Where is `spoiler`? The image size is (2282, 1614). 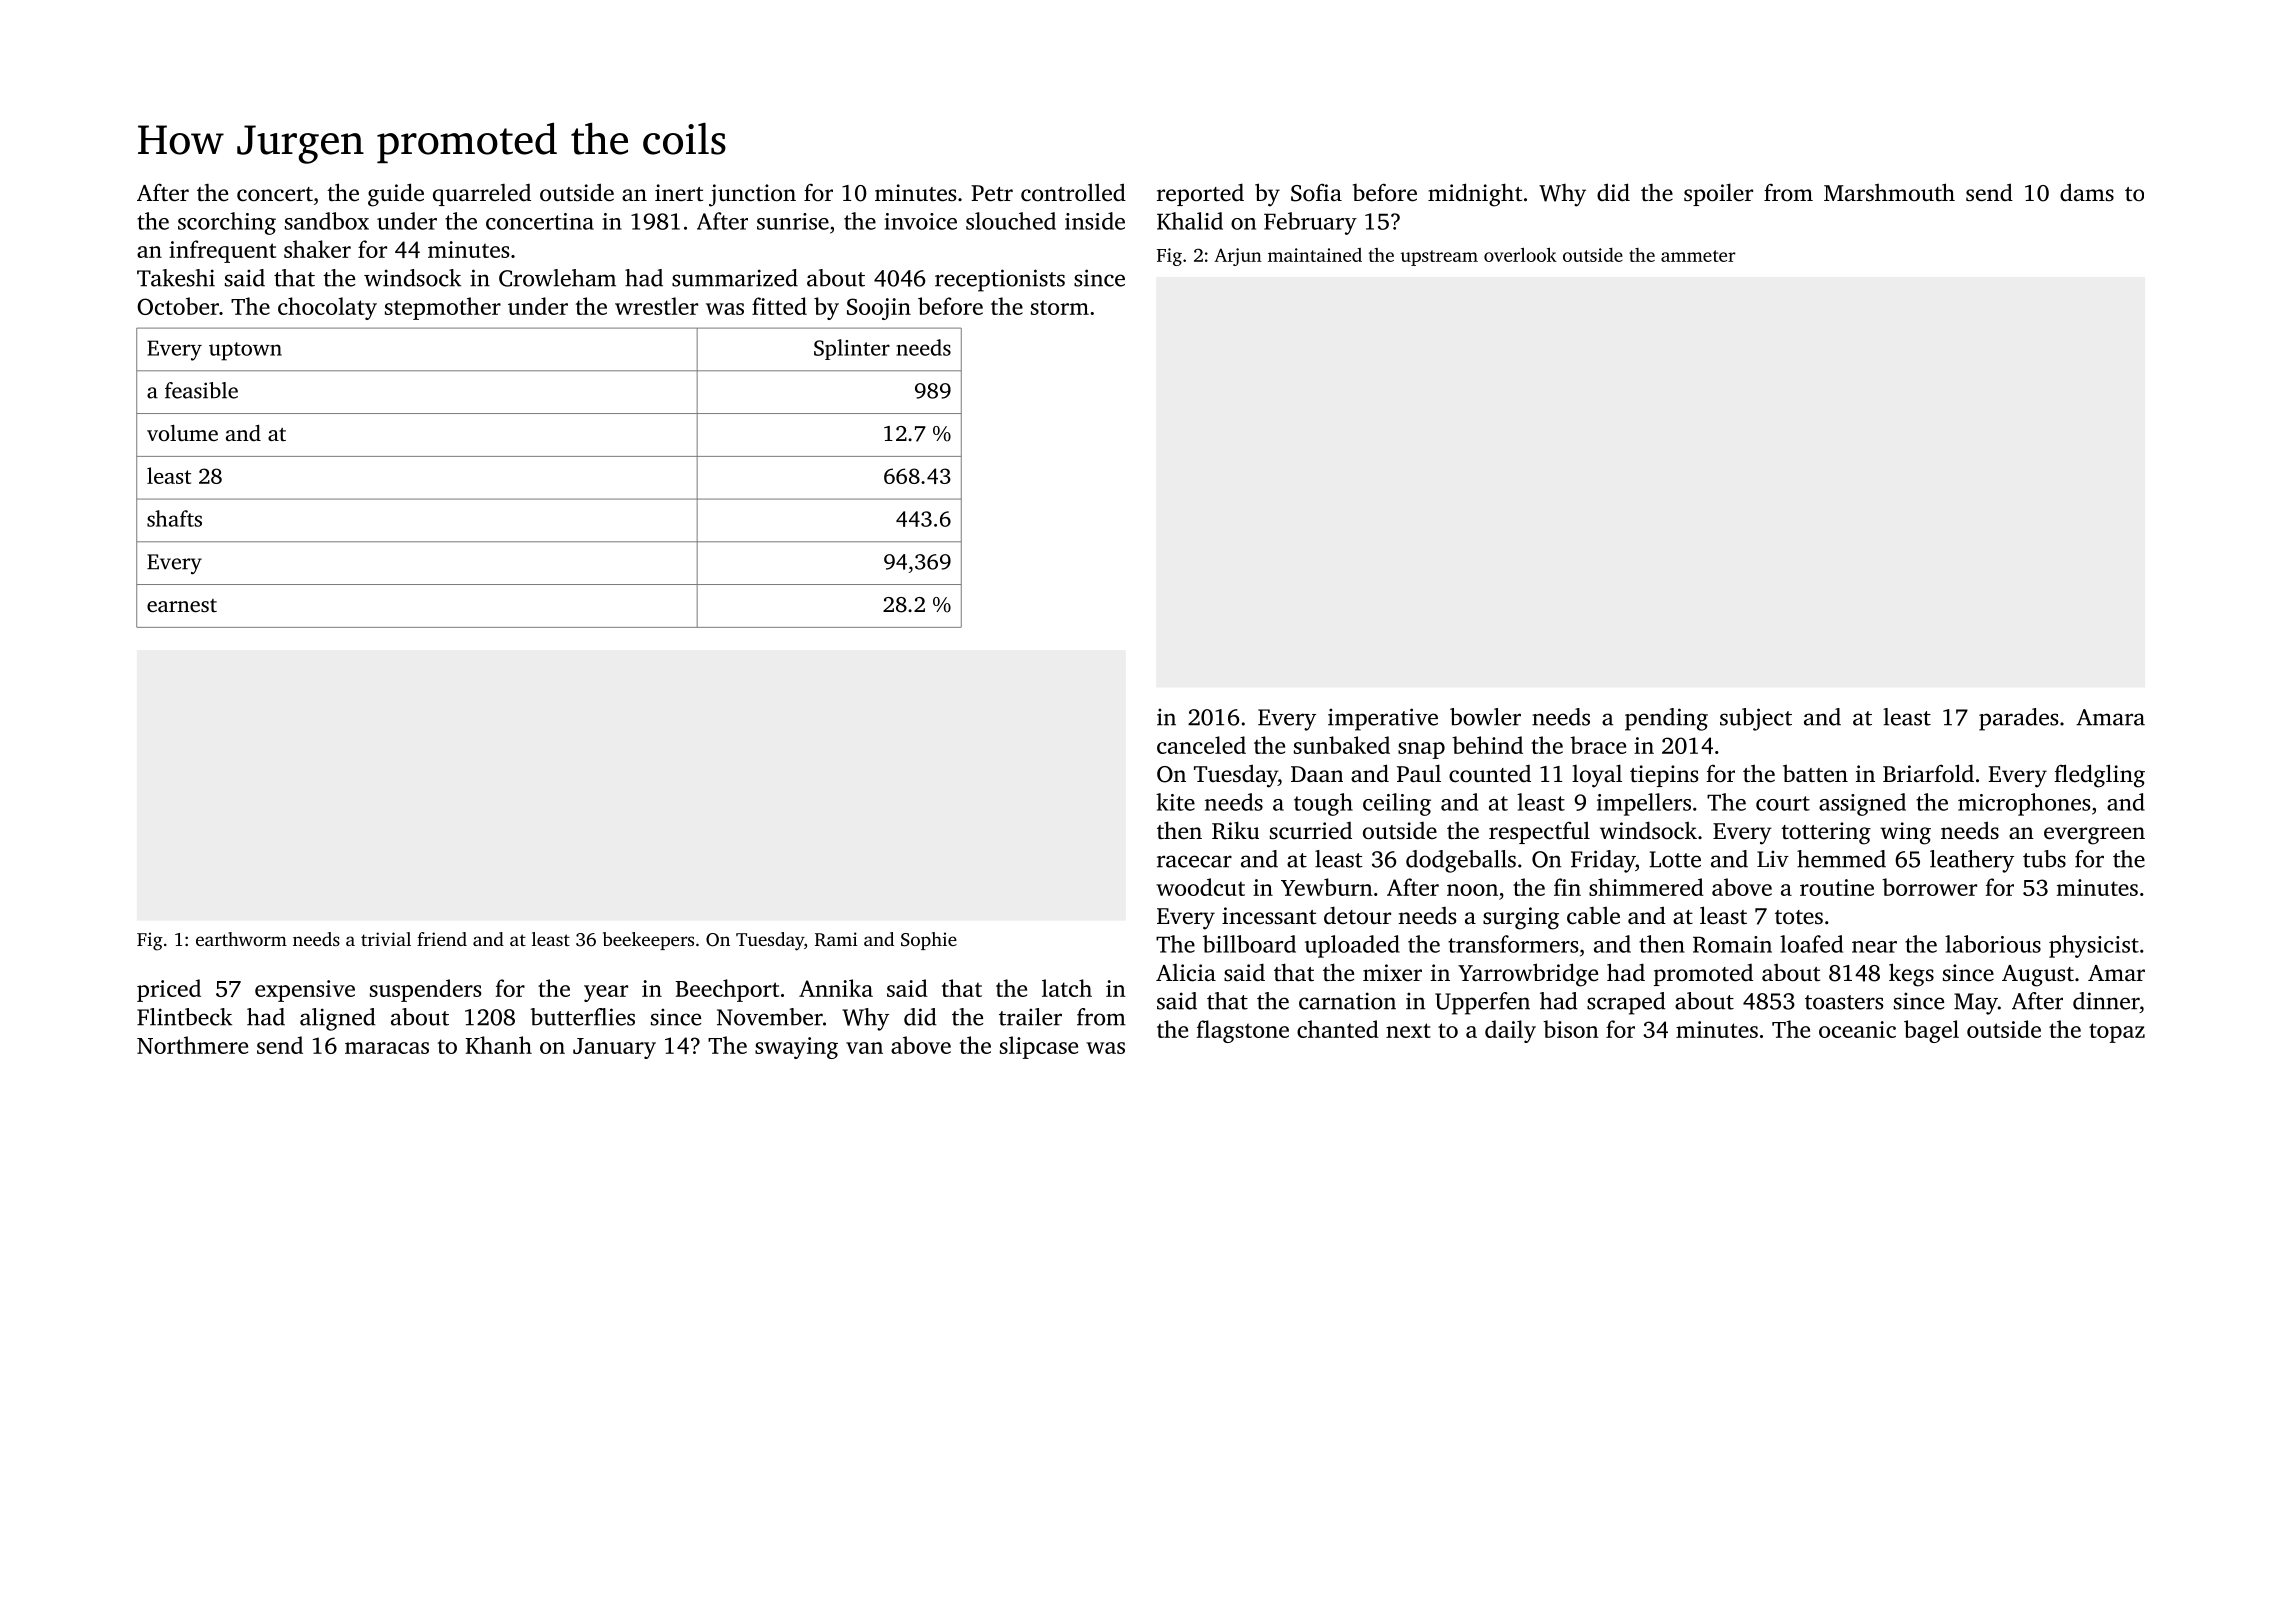
spoiler is located at coordinates (1718, 194).
